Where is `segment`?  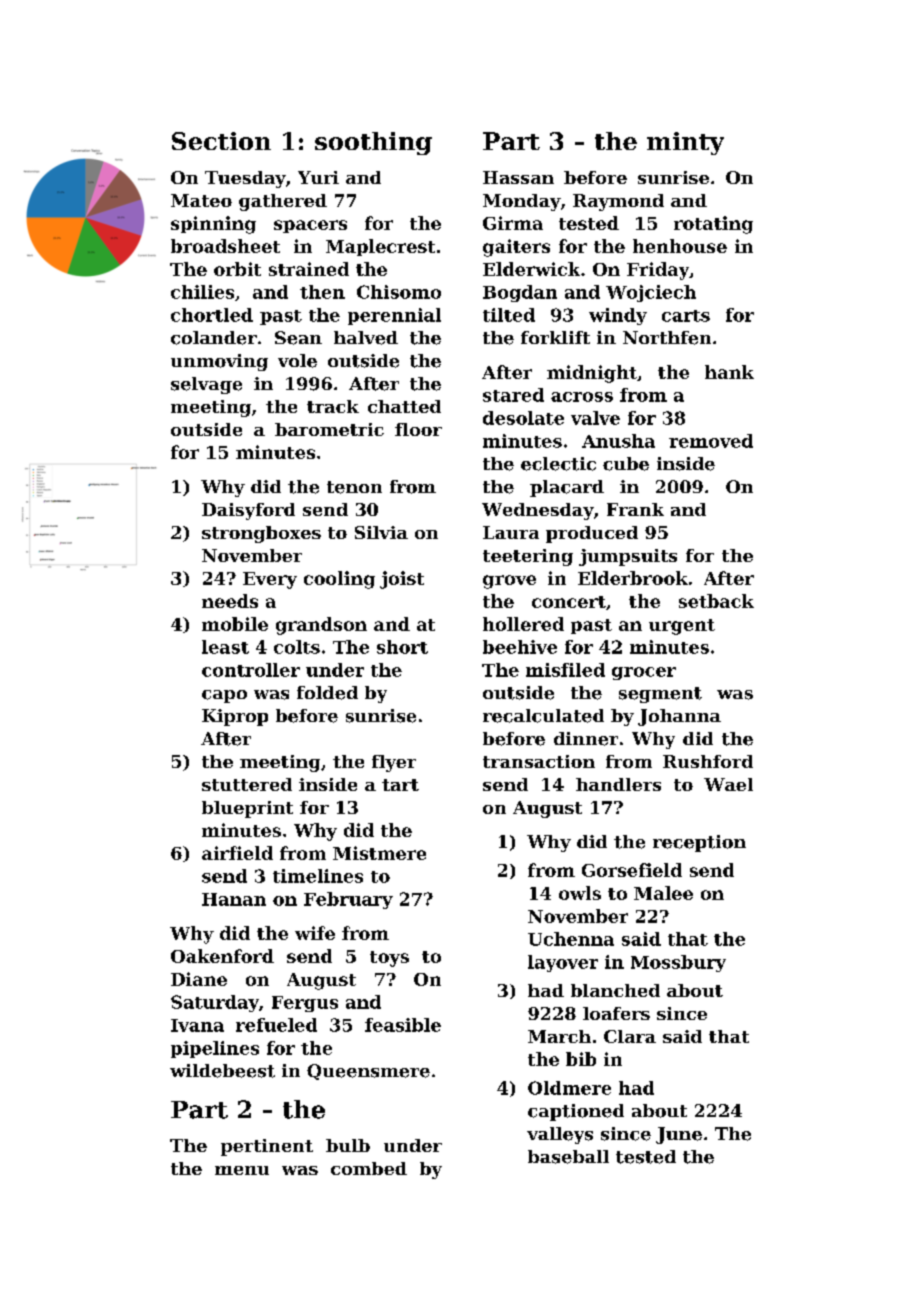
segment is located at coordinates (660, 695).
